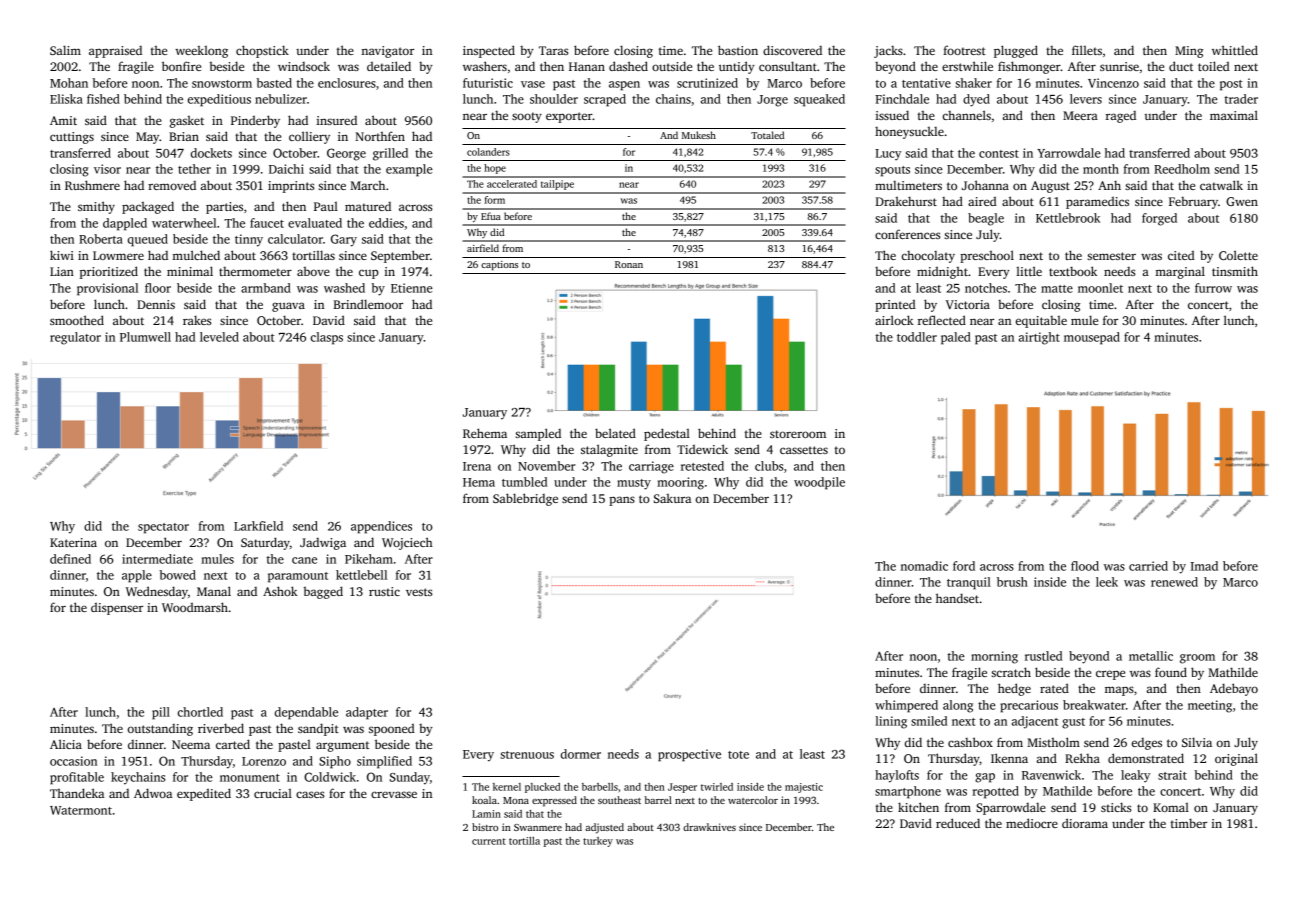 Image resolution: width=1308 pixels, height=924 pixels. Describe the element at coordinates (419, 592) in the document. I see `vests` at that location.
